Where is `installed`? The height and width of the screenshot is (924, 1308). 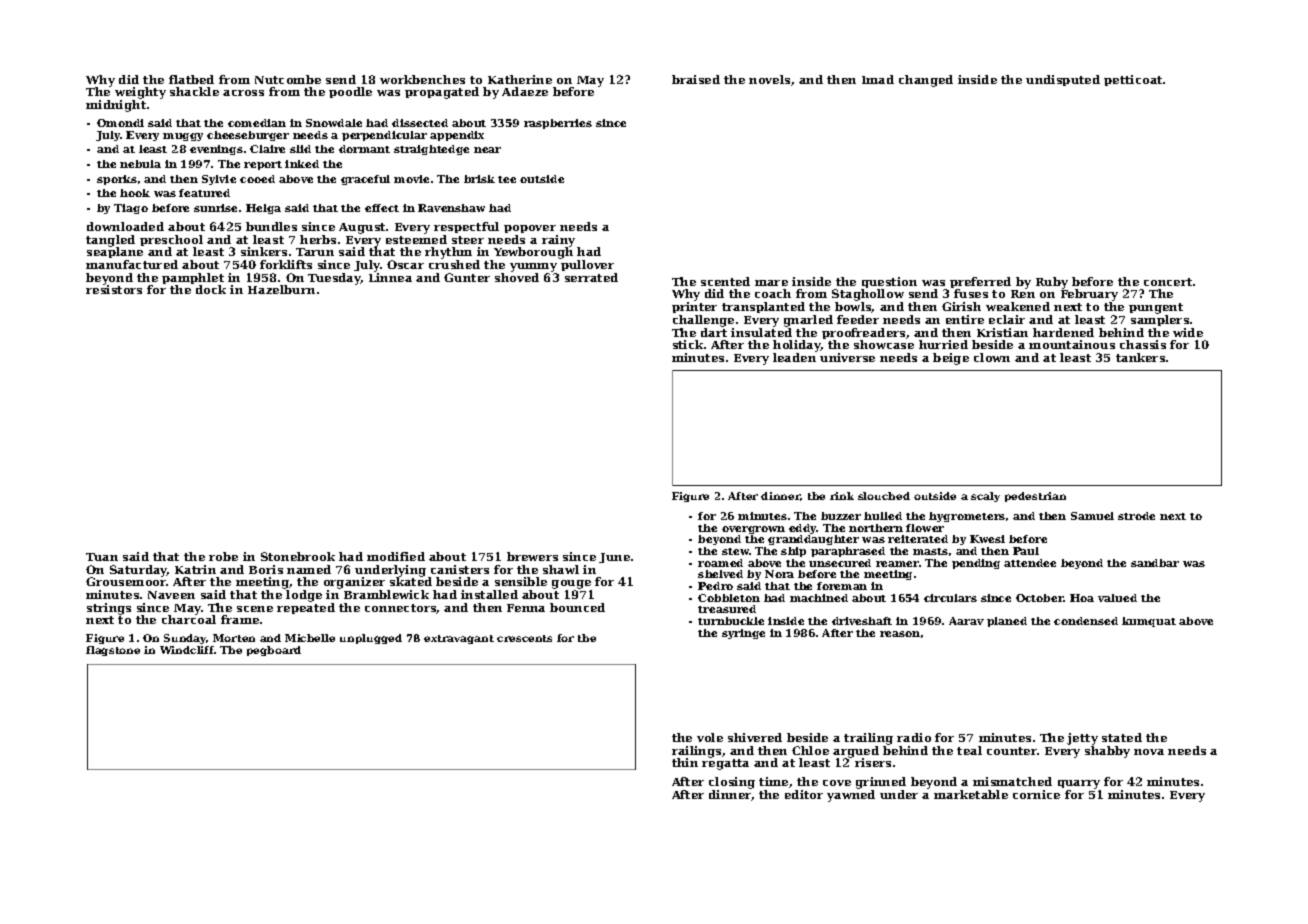
installed is located at coordinates (489, 594).
